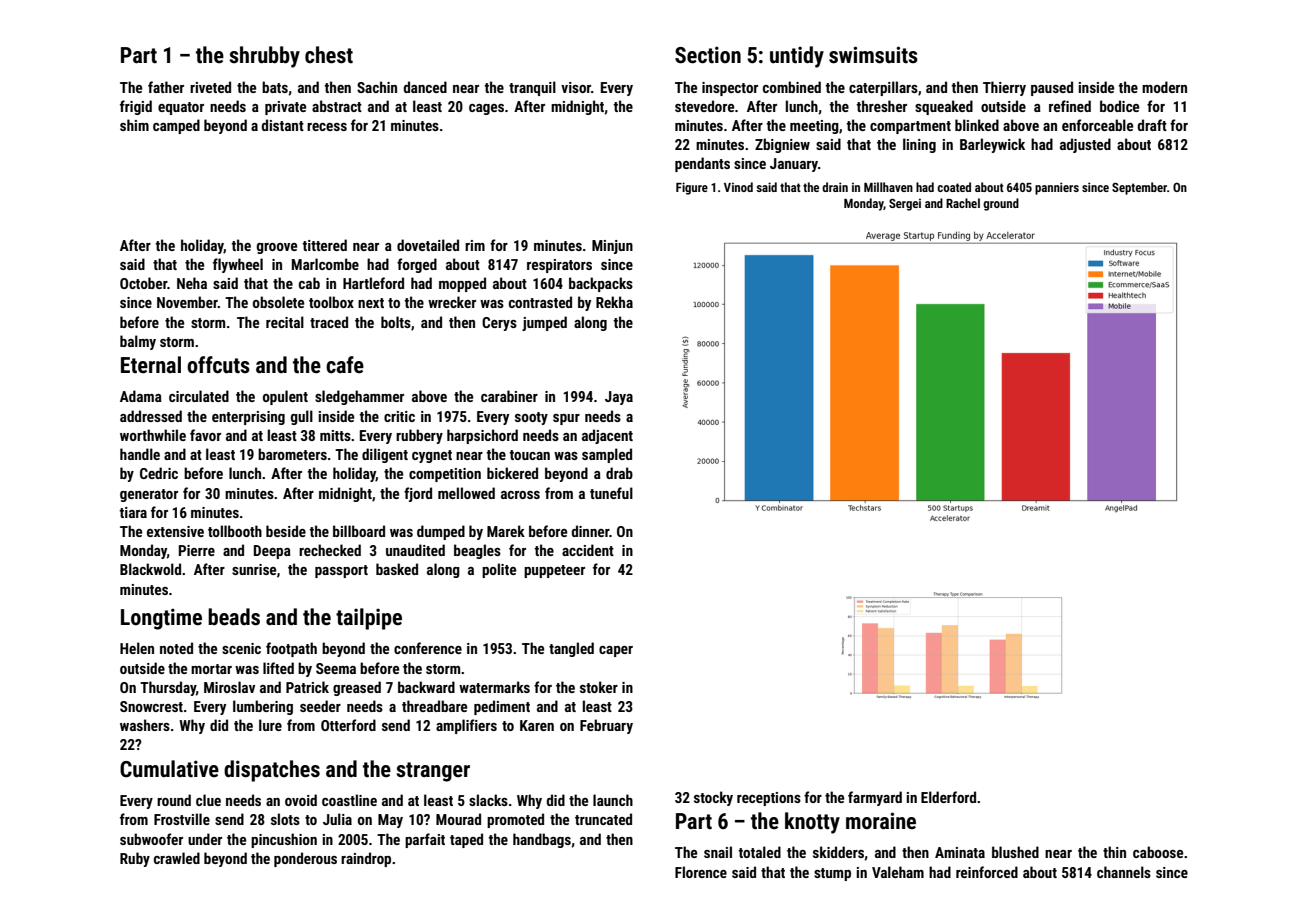  What do you see at coordinates (905, 204) in the screenshot?
I see `Sergei` at bounding box center [905, 204].
